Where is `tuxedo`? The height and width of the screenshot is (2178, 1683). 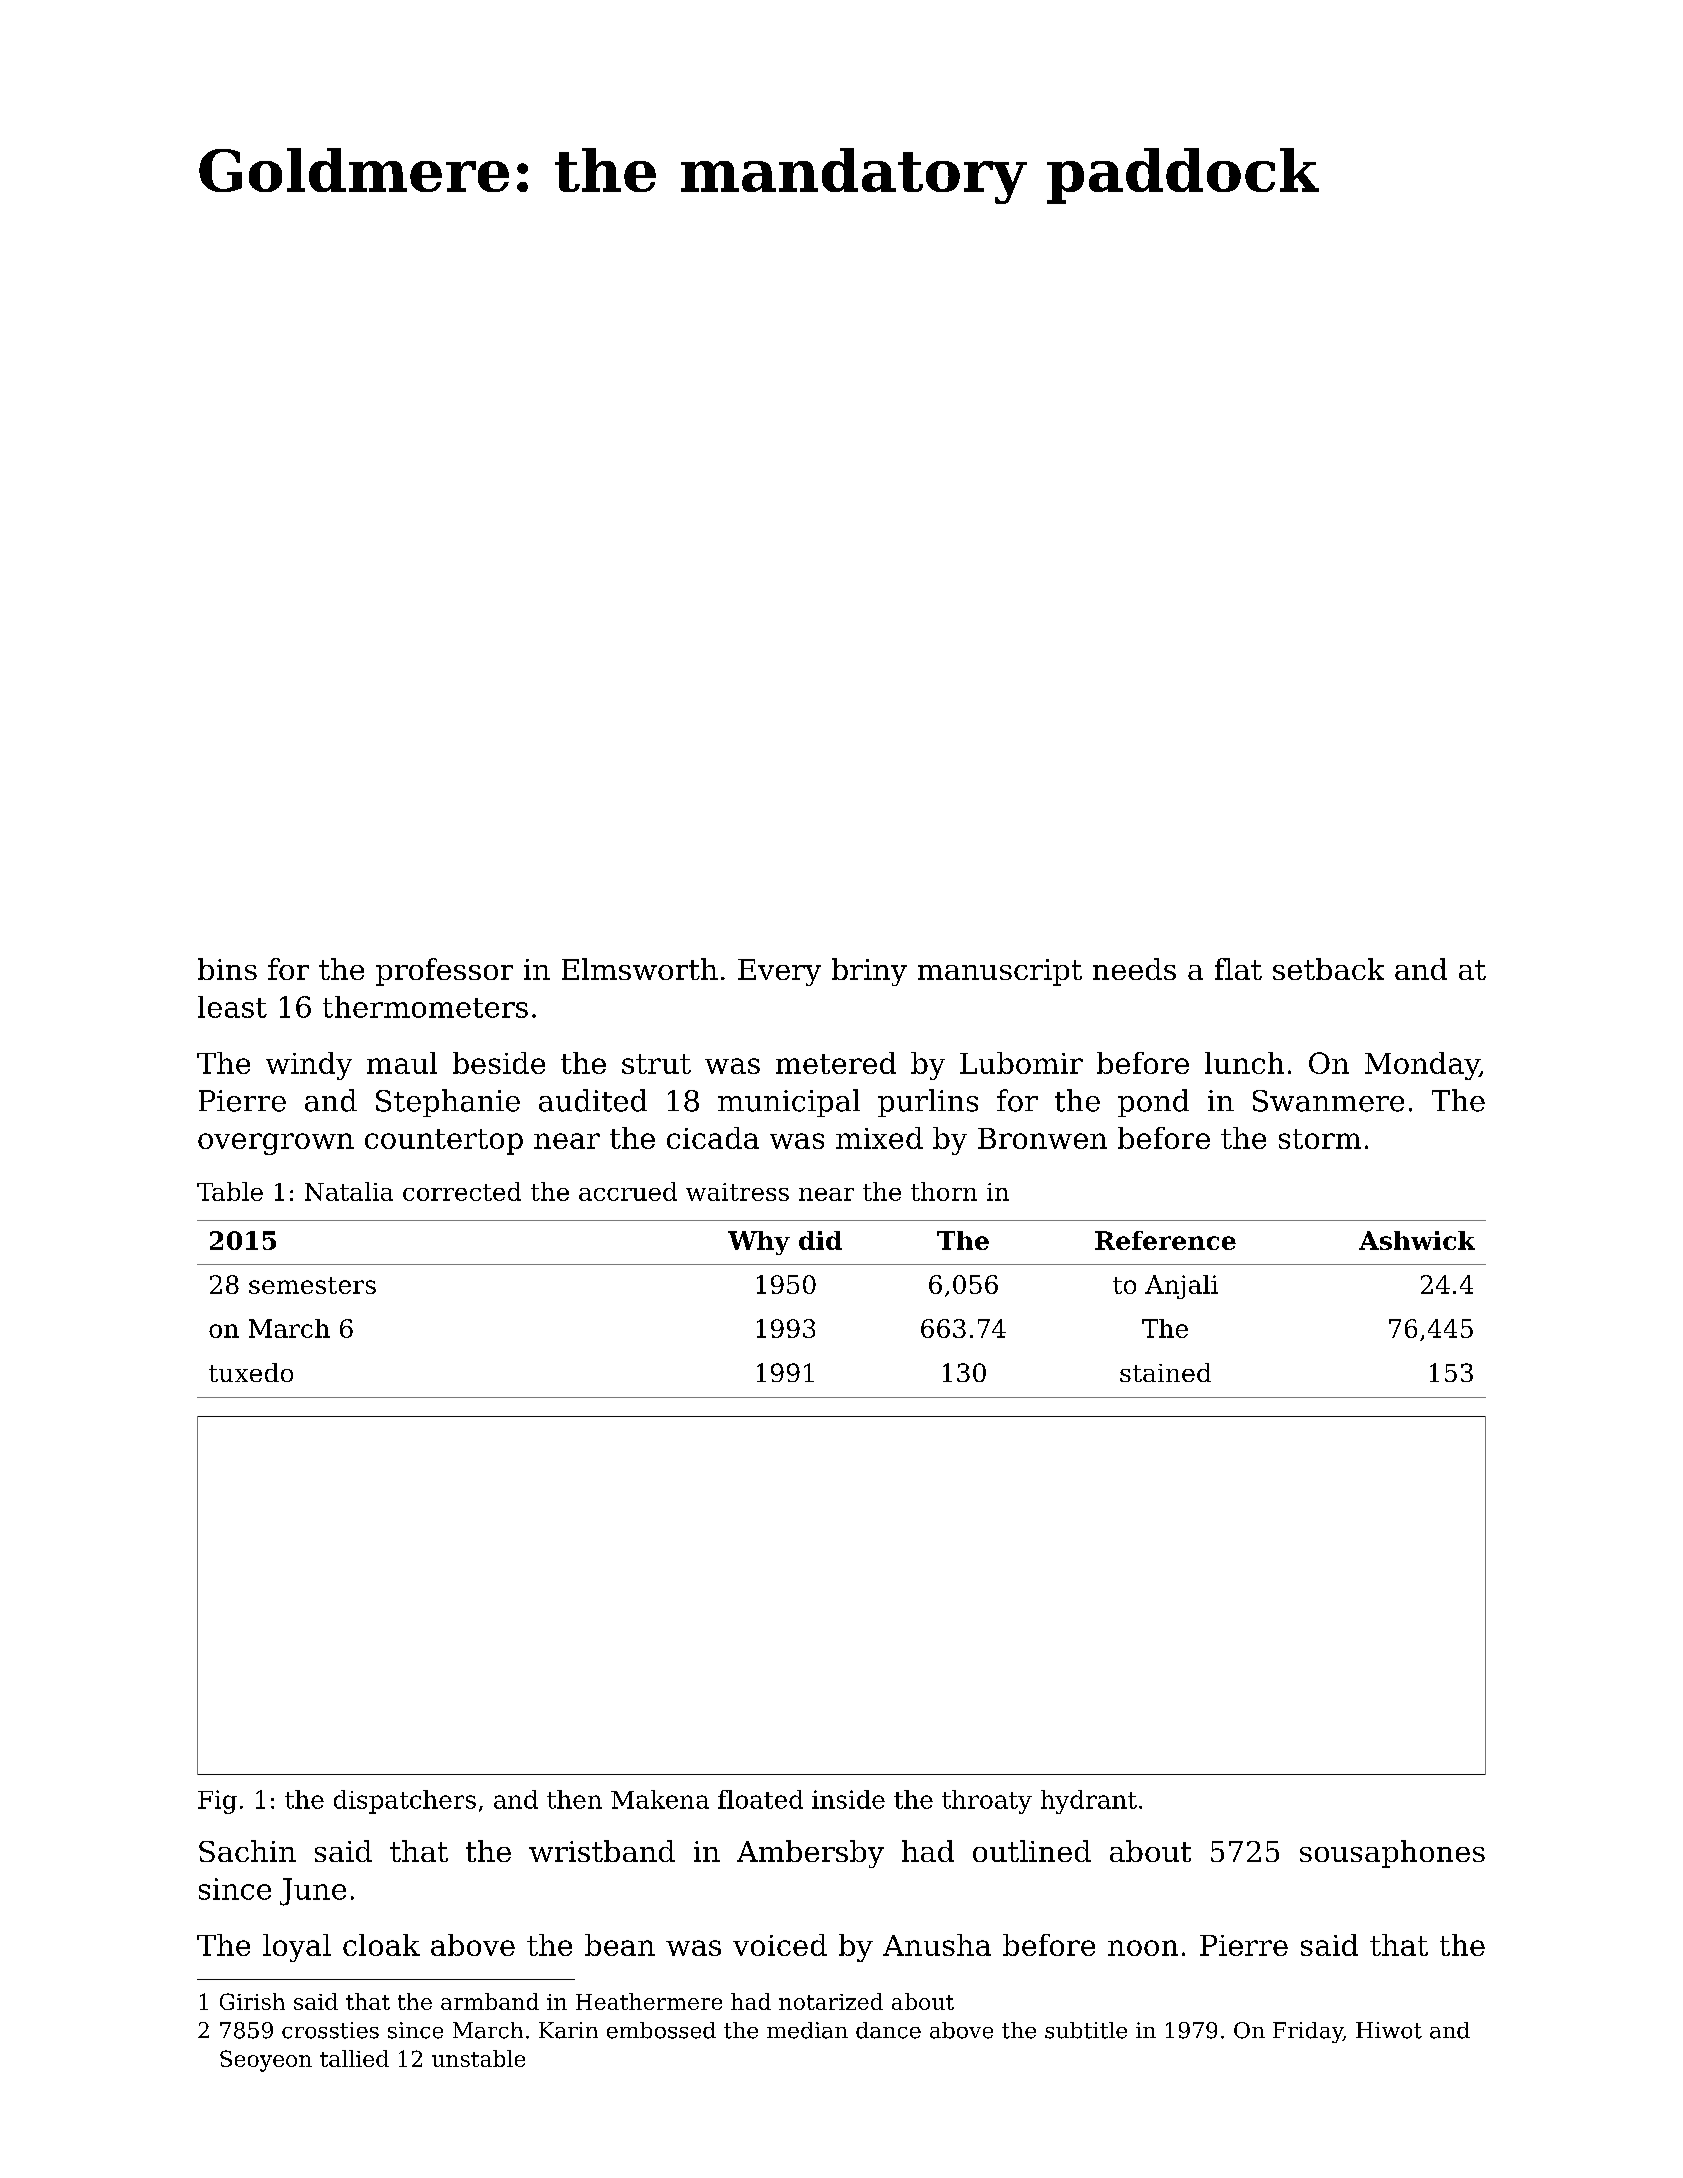 tuxedo is located at coordinates (251, 1372).
